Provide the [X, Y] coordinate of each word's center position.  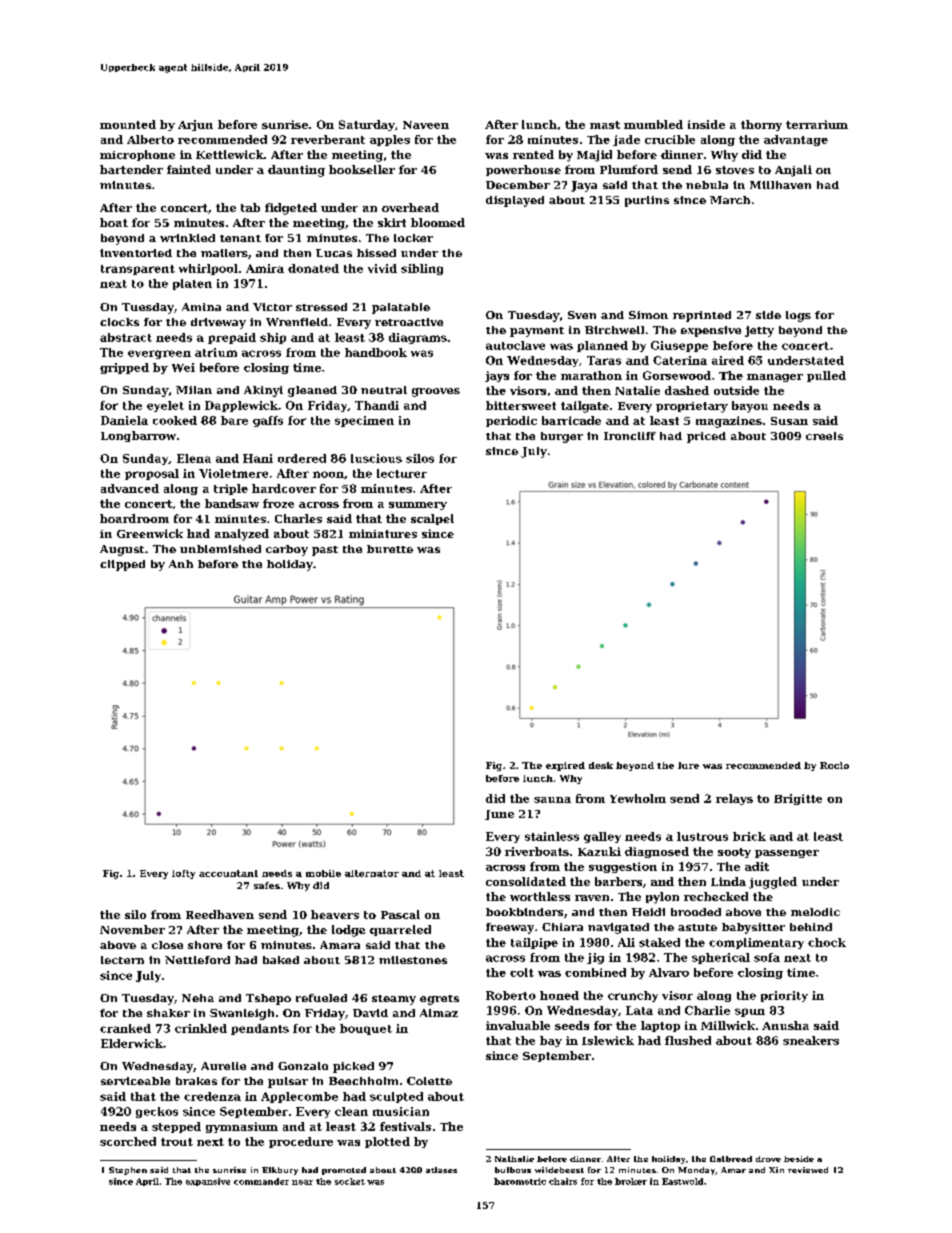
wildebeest [559, 1170]
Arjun [195, 125]
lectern [122, 960]
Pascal [400, 914]
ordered [302, 458]
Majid [594, 156]
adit [757, 866]
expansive [208, 1182]
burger [562, 437]
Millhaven [780, 185]
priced [706, 437]
